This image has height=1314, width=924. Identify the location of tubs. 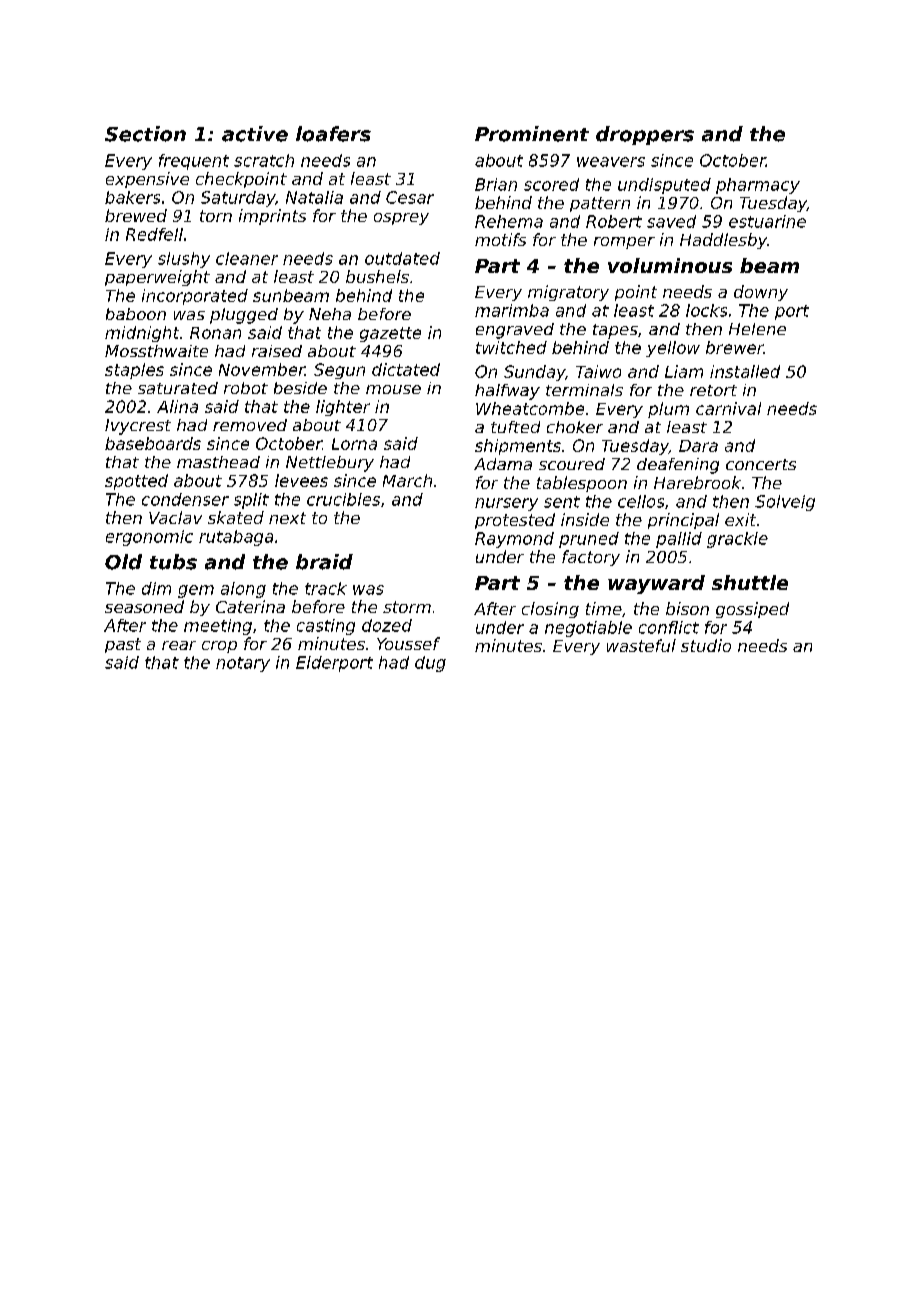
(173, 562).
